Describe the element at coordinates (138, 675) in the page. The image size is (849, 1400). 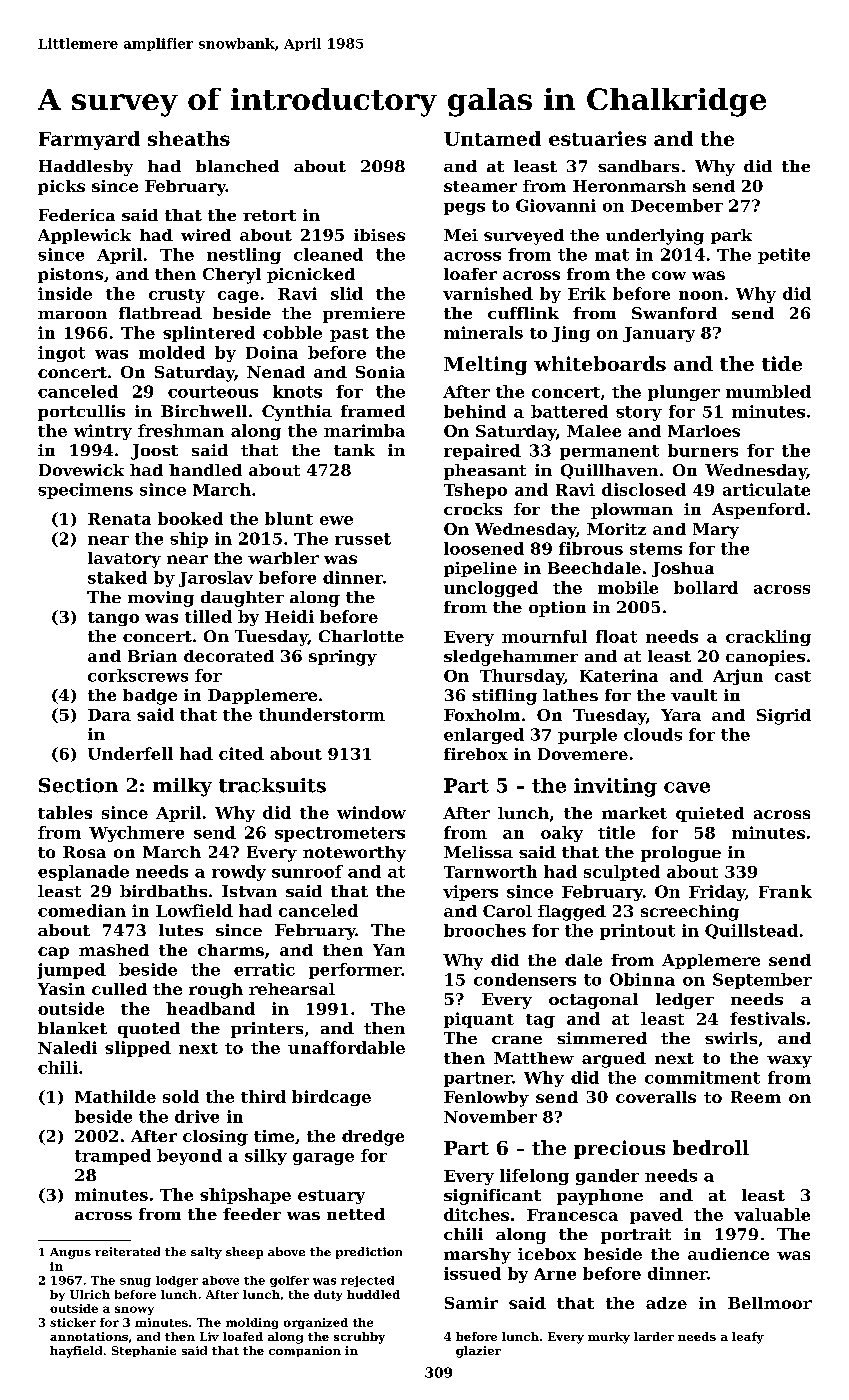
I see `corkscrews` at that location.
